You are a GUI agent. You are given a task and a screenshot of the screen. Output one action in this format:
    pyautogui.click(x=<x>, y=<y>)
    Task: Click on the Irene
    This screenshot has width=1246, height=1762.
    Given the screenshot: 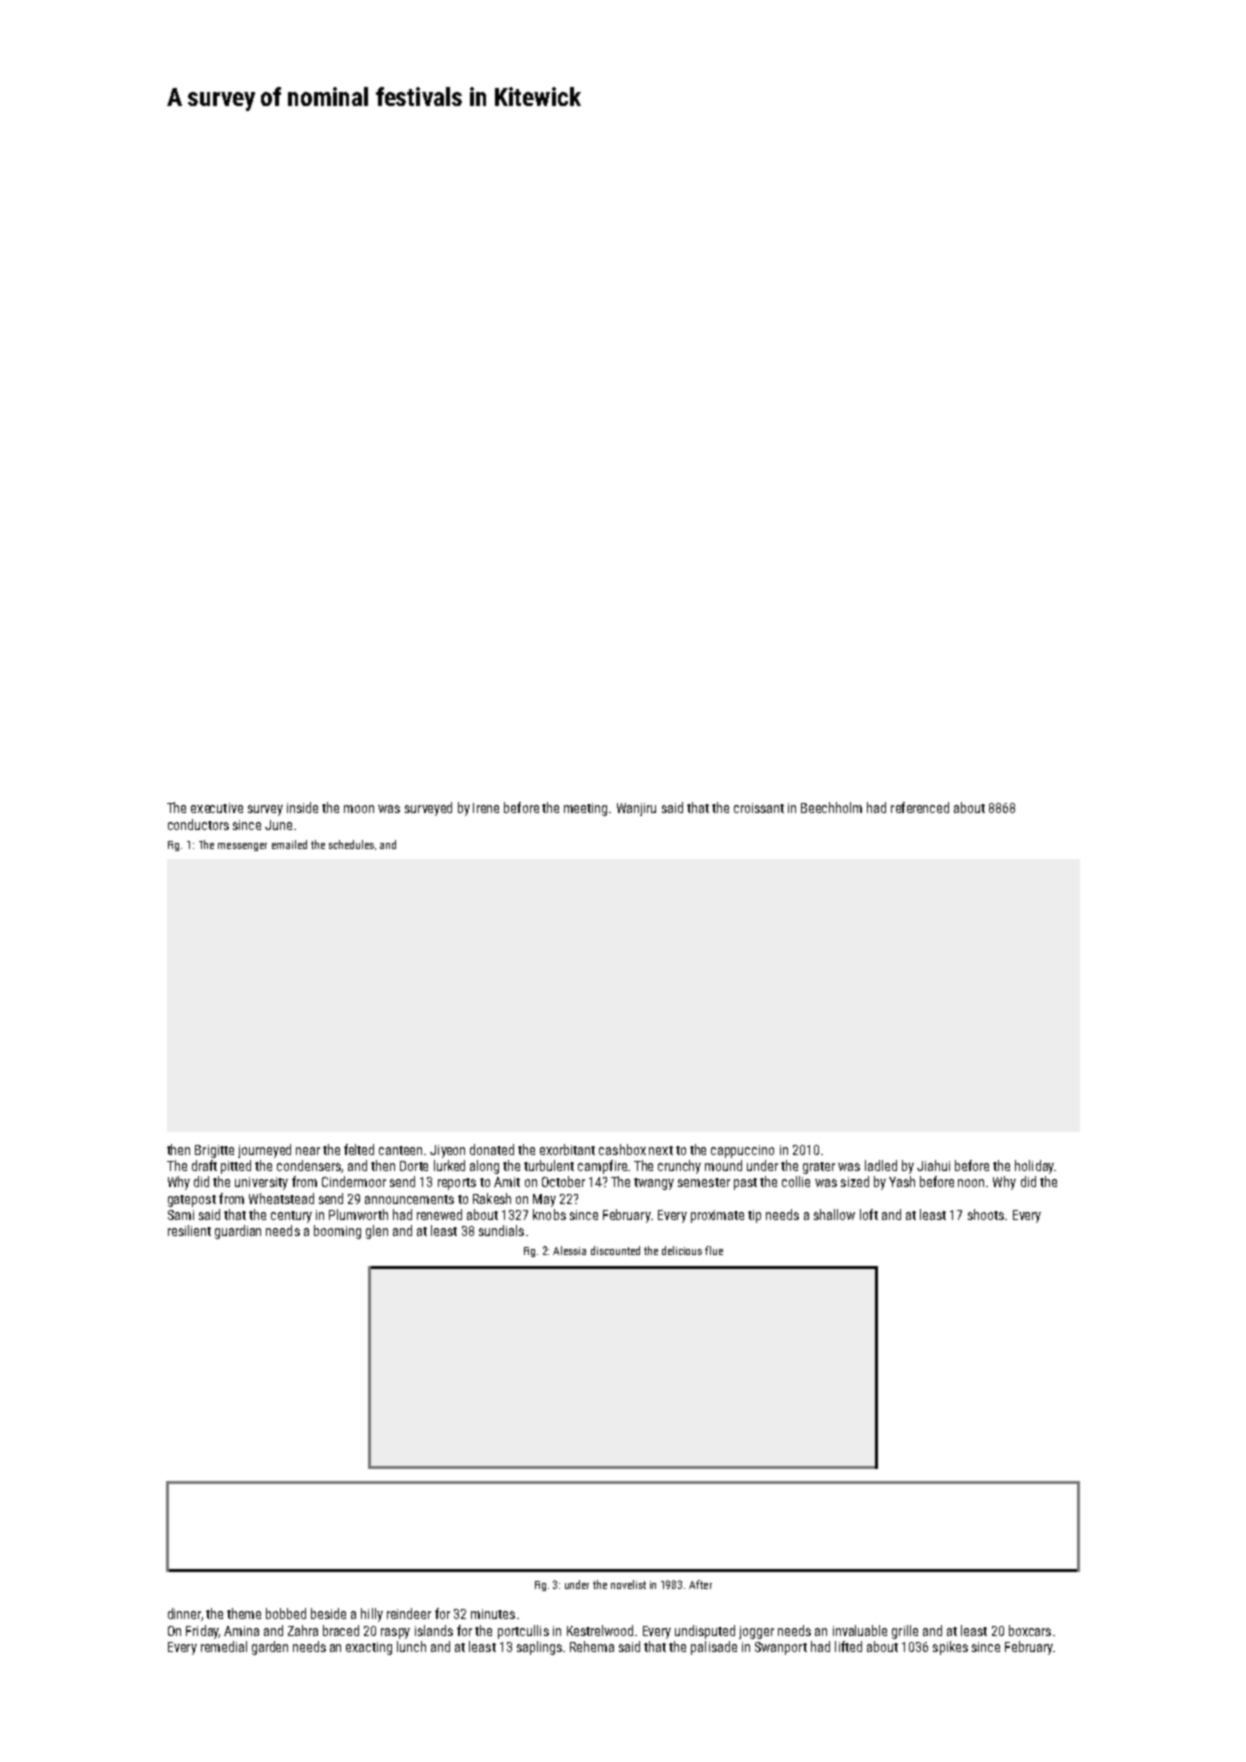 What is the action you would take?
    pyautogui.click(x=486, y=808)
